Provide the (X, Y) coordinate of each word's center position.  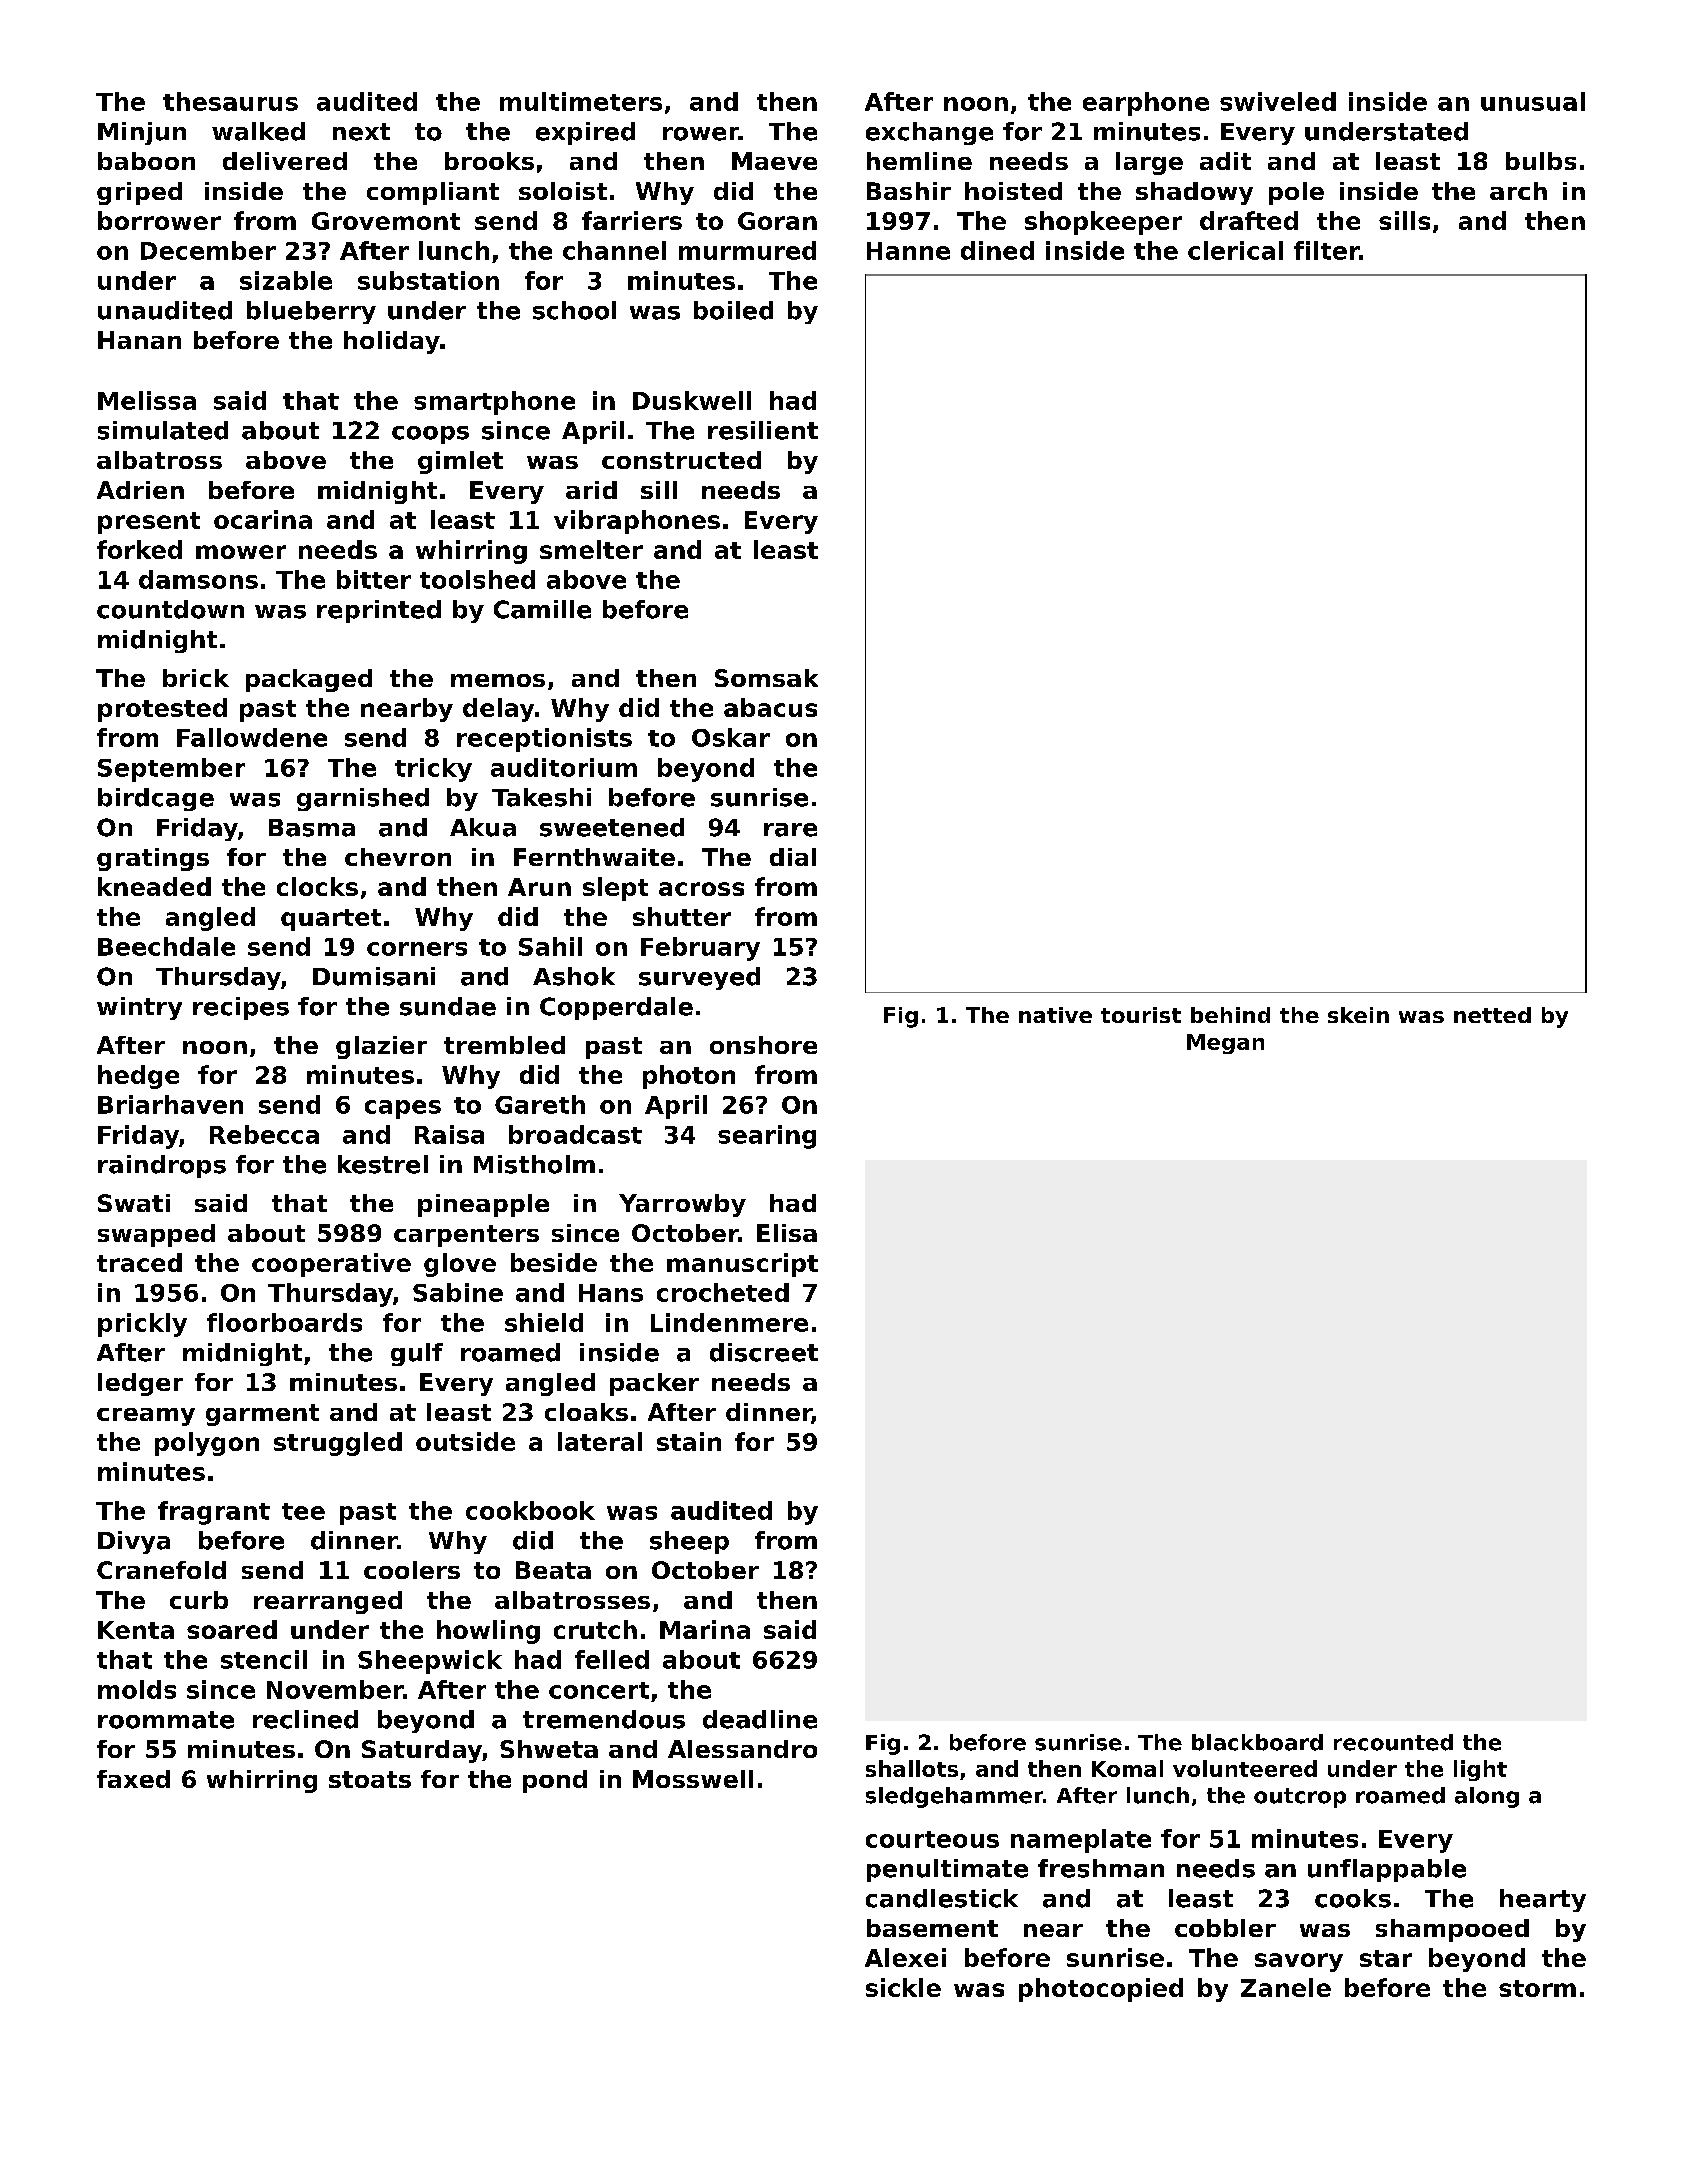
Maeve (774, 161)
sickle (903, 1987)
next (361, 132)
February (700, 949)
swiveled (1278, 101)
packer (654, 1384)
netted (1492, 1015)
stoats (370, 1779)
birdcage (156, 799)
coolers (412, 1570)
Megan (1225, 1044)
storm (1537, 1988)
